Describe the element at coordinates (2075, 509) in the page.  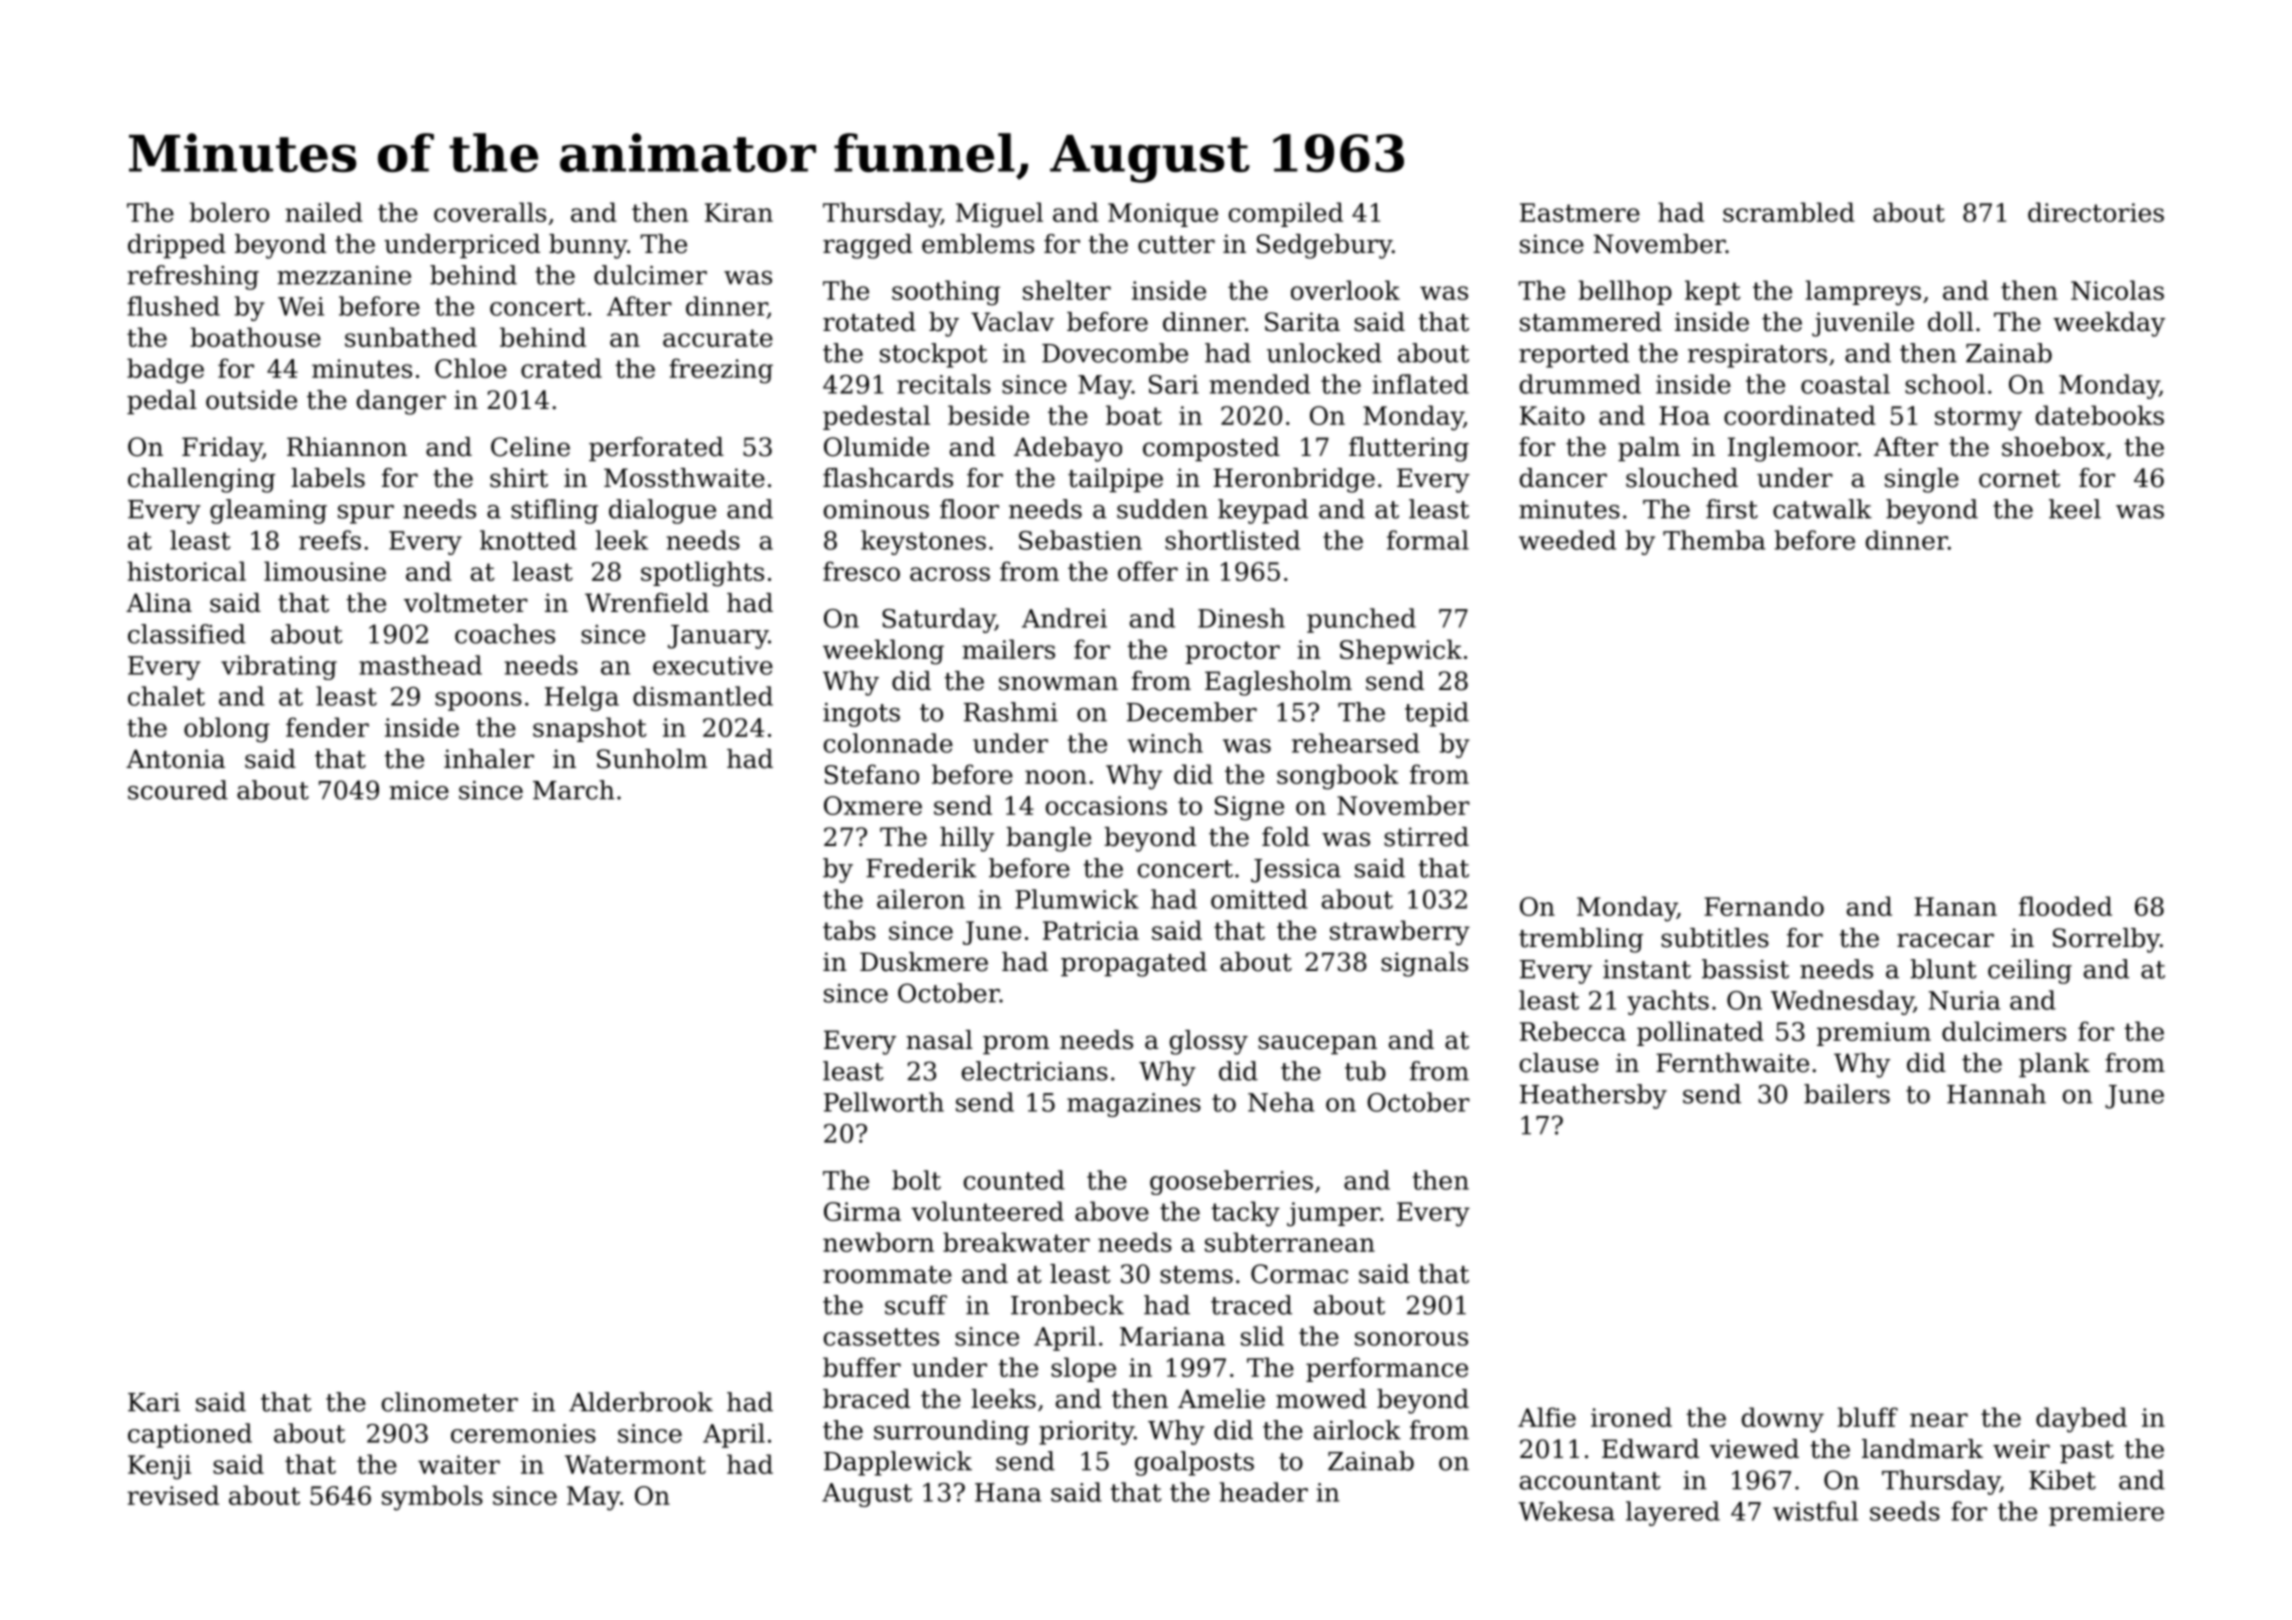
I see `keel` at that location.
